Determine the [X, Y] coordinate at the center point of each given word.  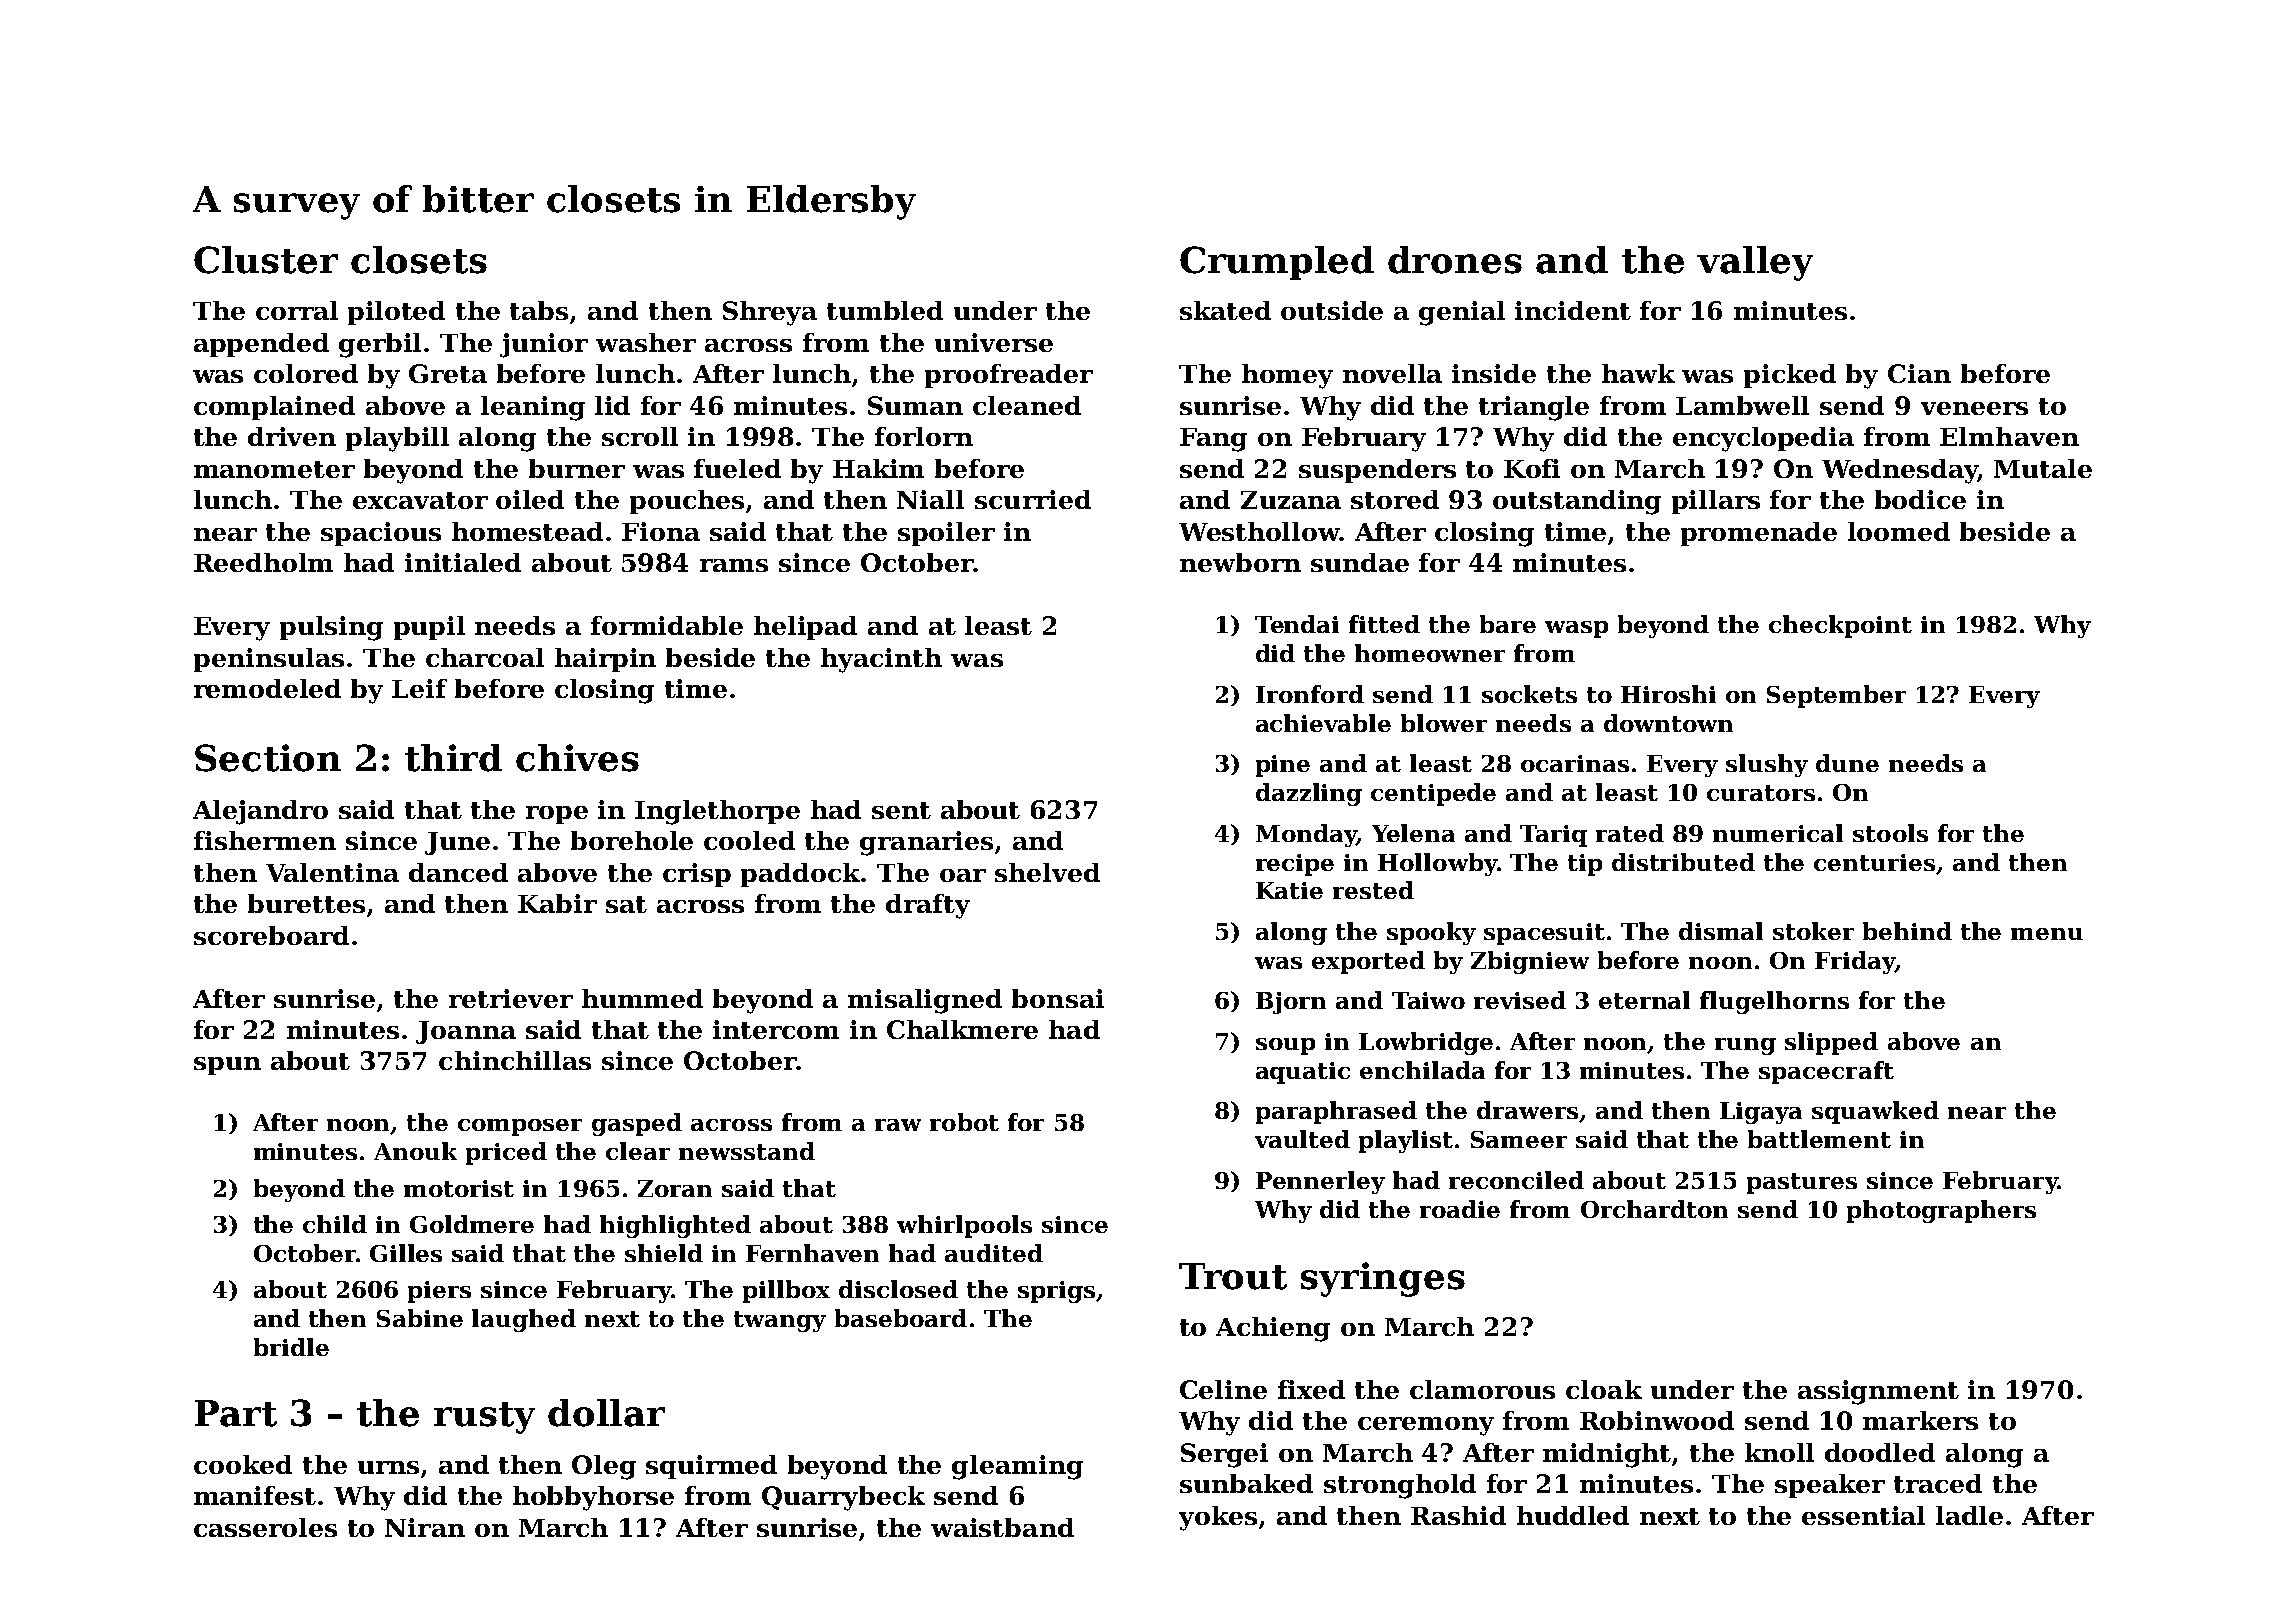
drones [1455, 260]
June [457, 843]
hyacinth [881, 660]
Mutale [2043, 468]
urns [388, 1467]
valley [1755, 263]
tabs [539, 310]
